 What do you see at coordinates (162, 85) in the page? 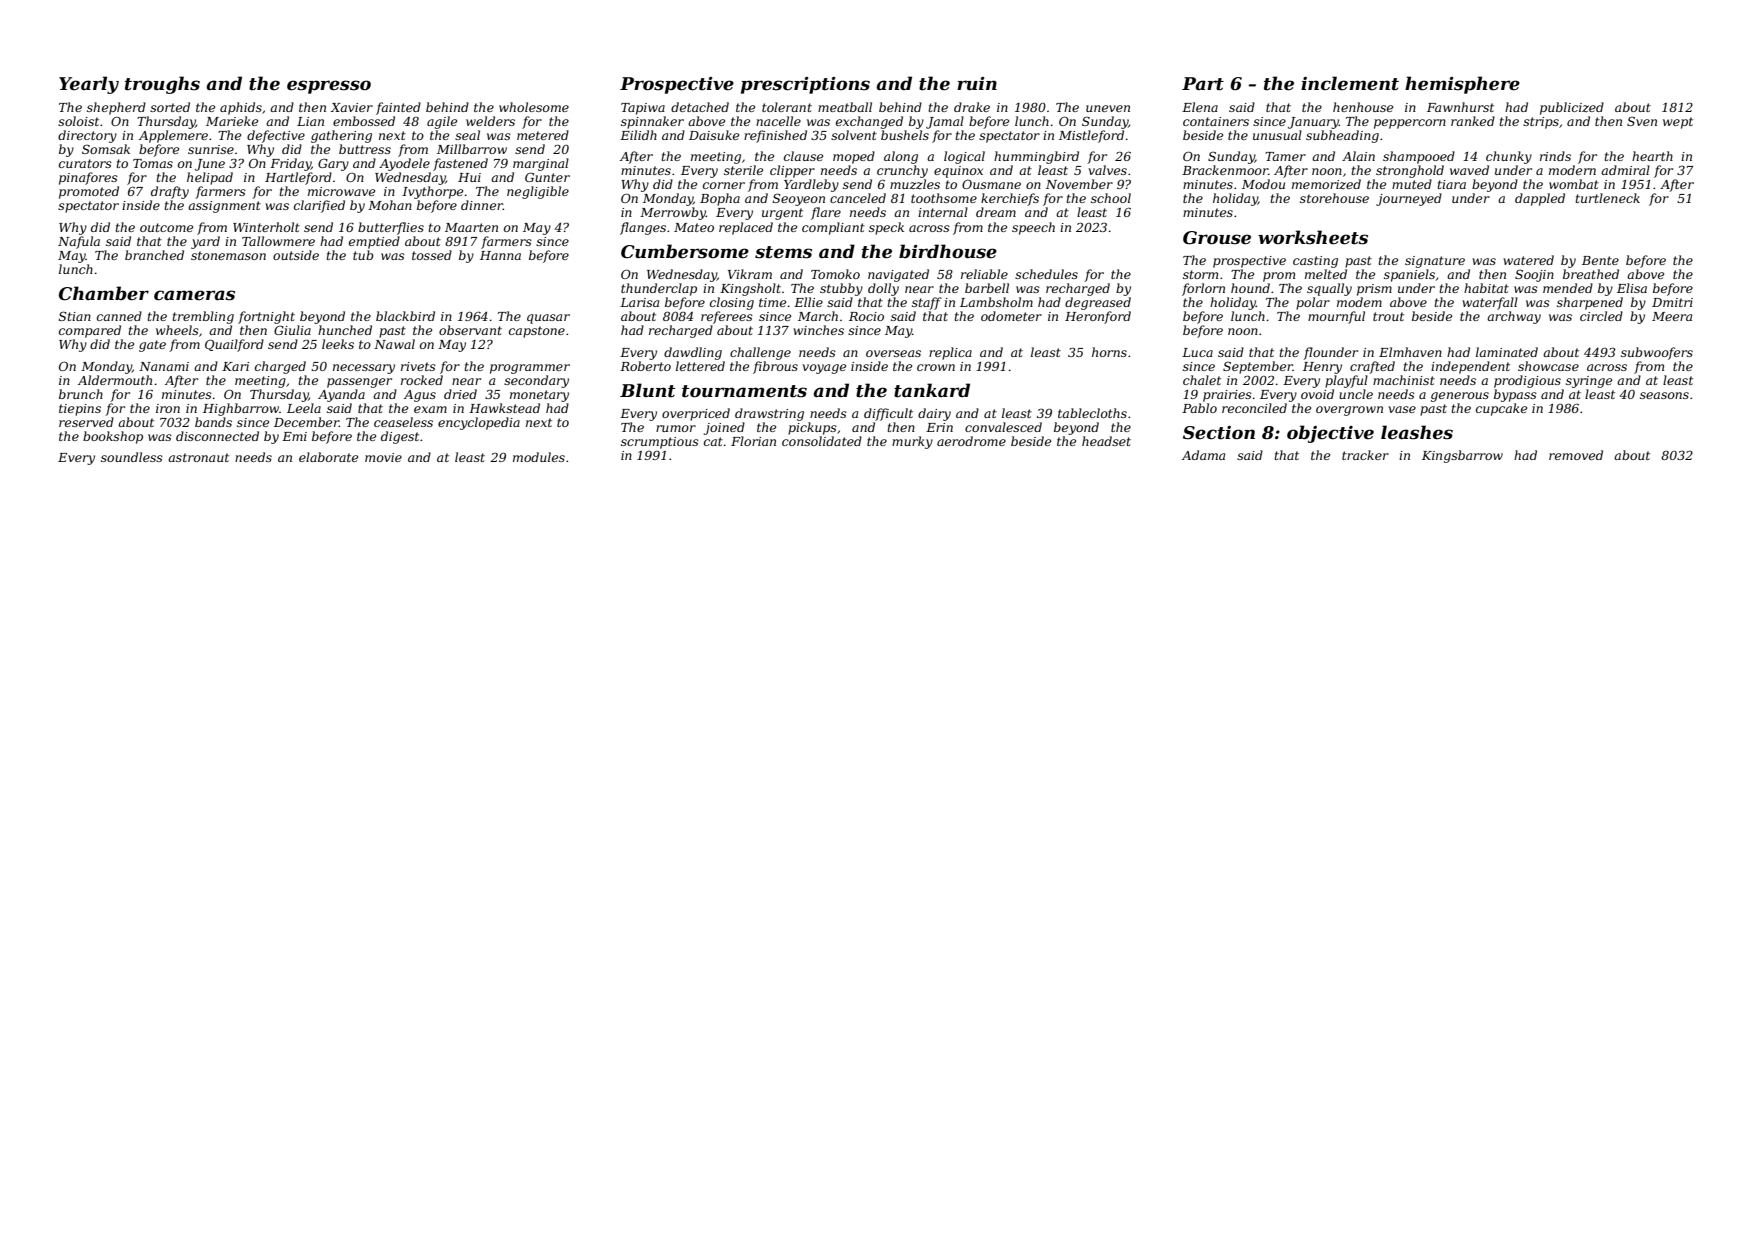
I see `troughs` at bounding box center [162, 85].
